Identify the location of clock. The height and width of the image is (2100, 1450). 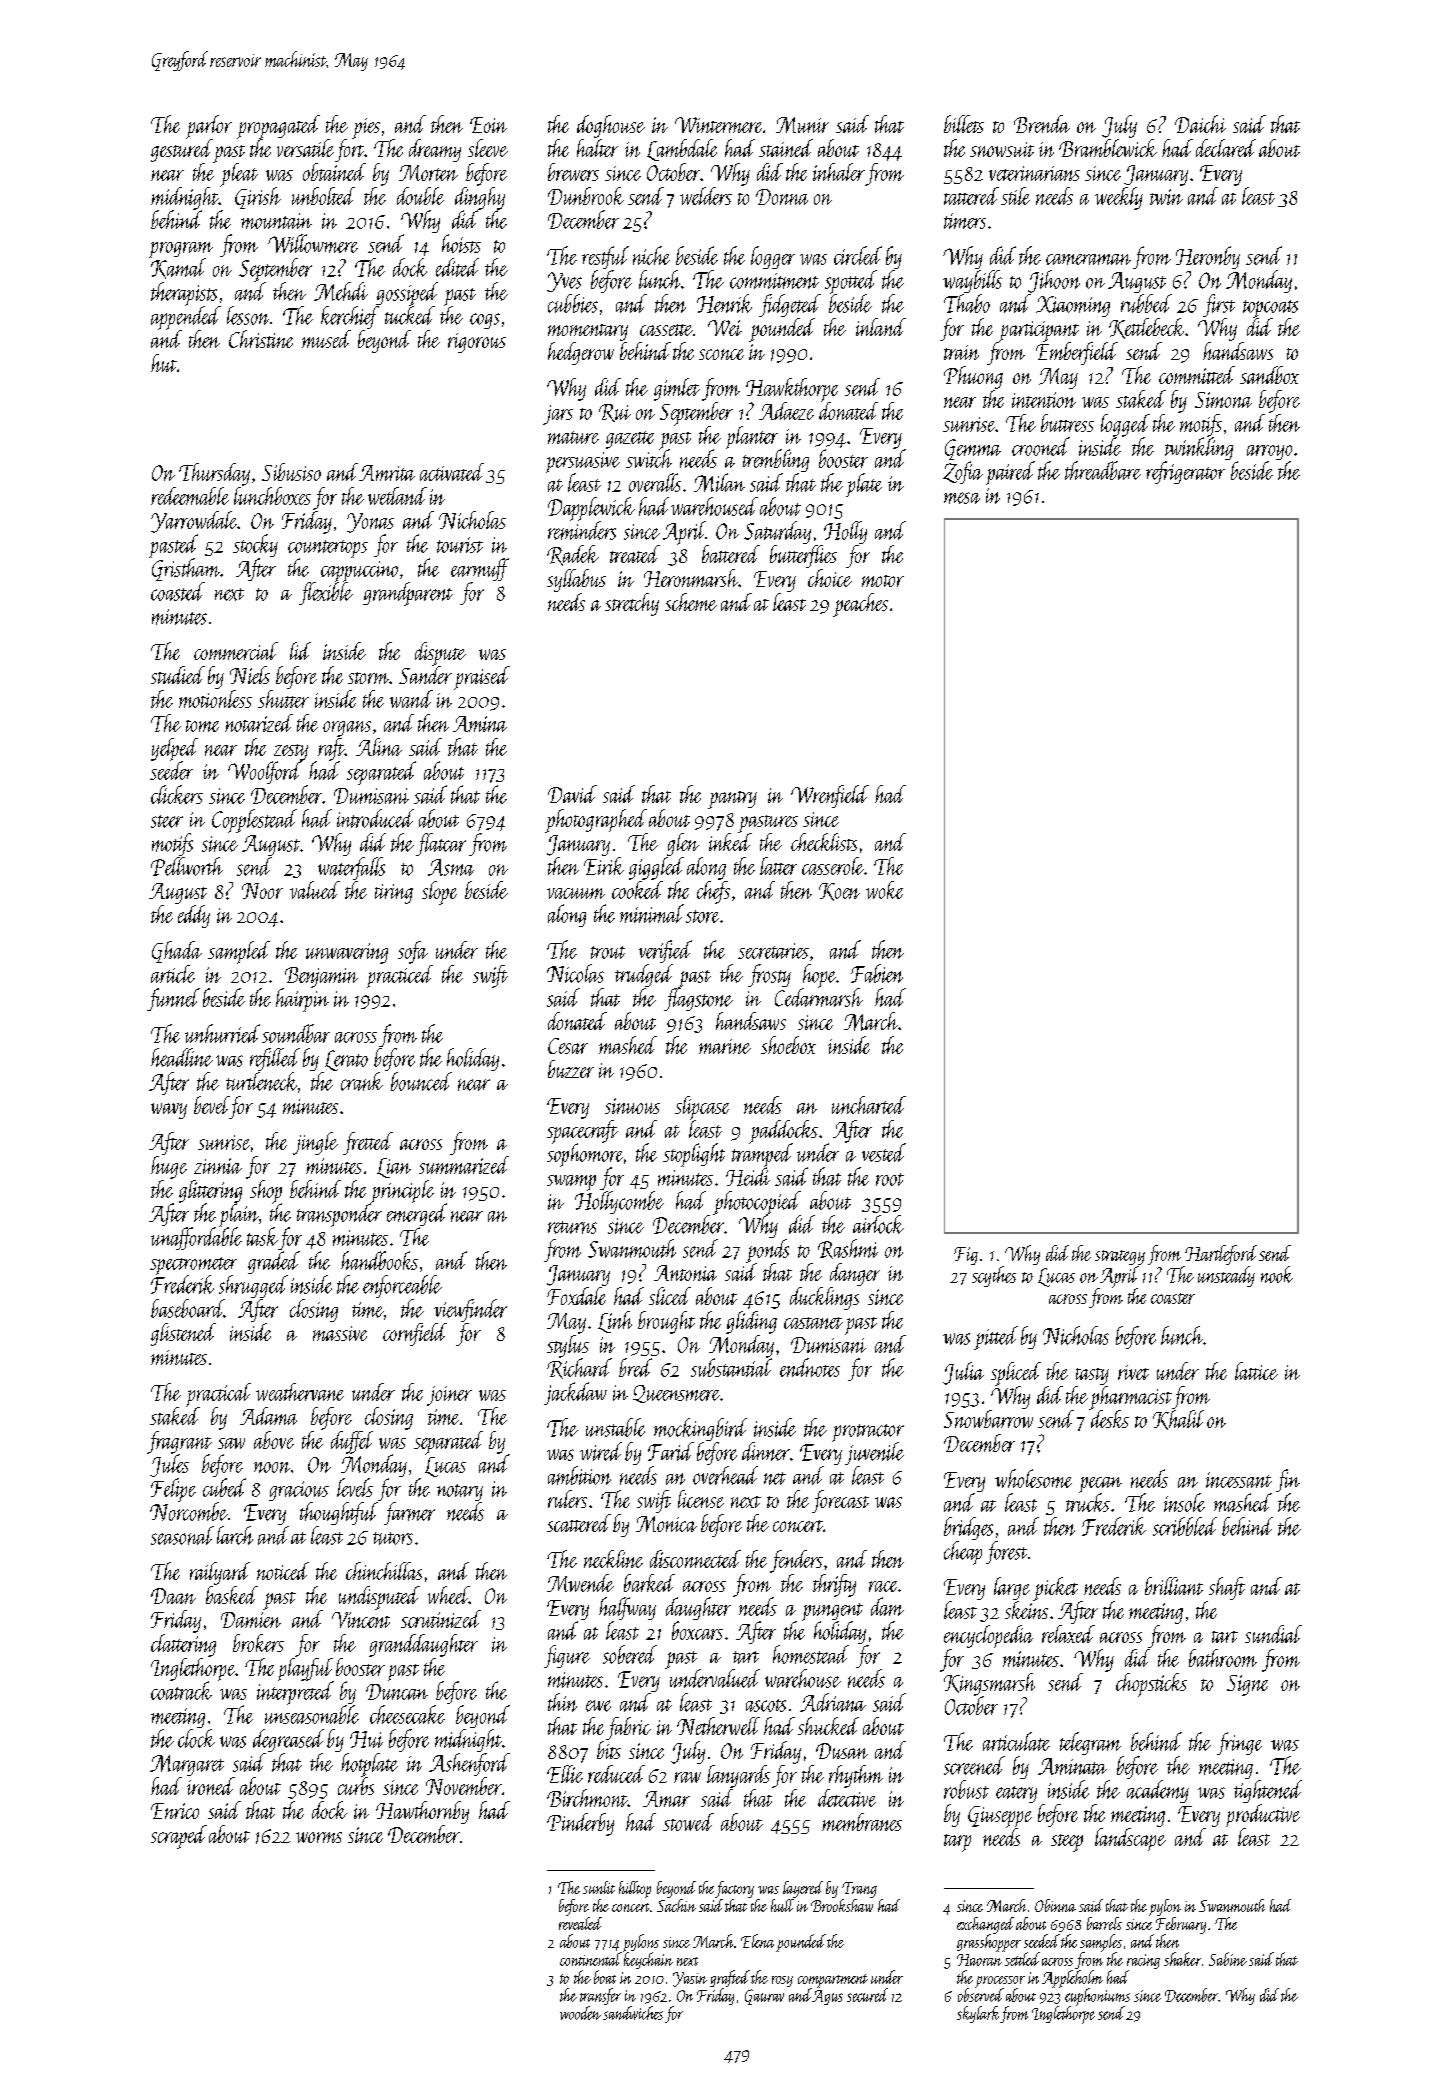
(196, 1738).
